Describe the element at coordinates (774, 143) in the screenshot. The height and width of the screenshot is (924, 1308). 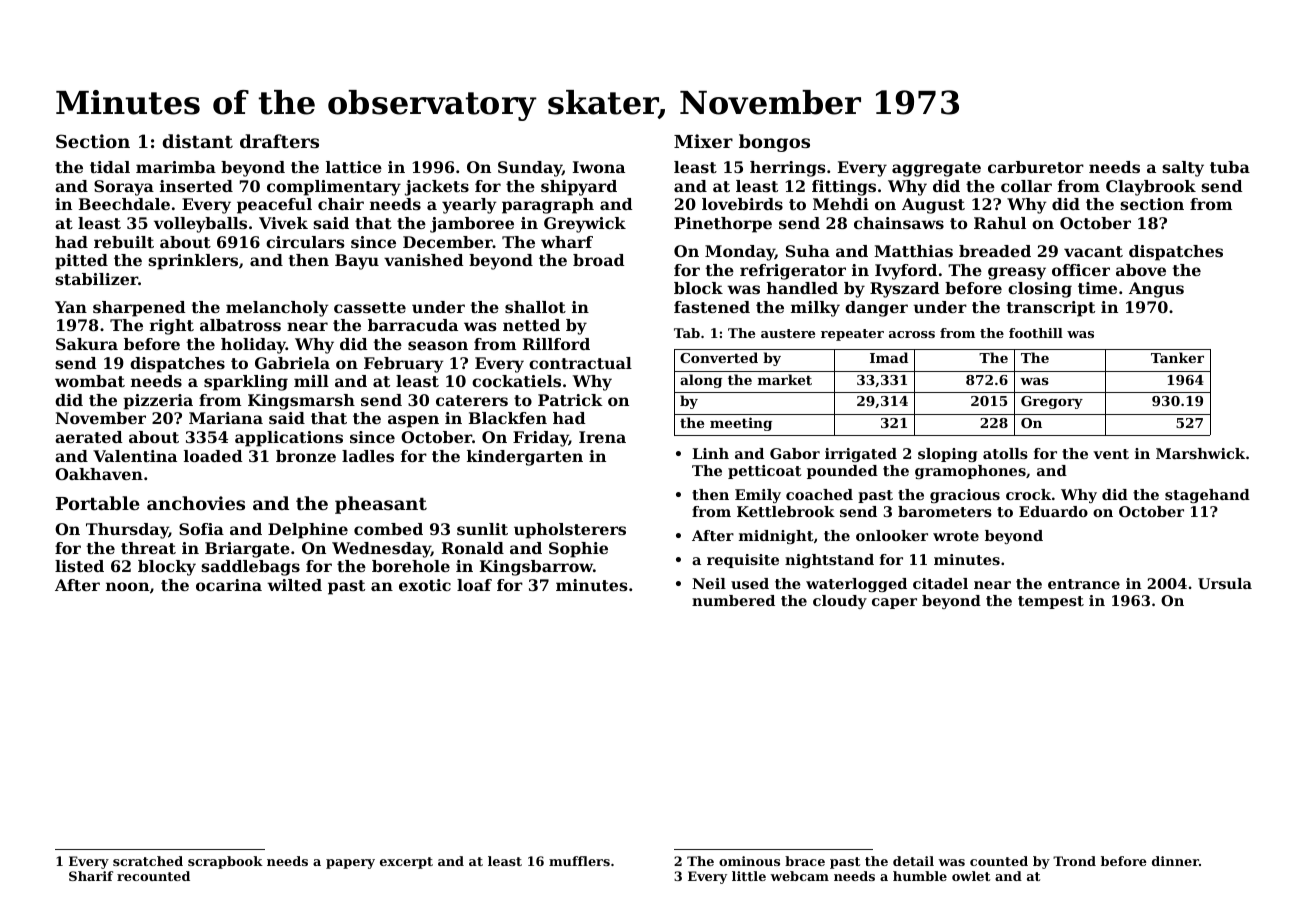
I see `bongos` at that location.
